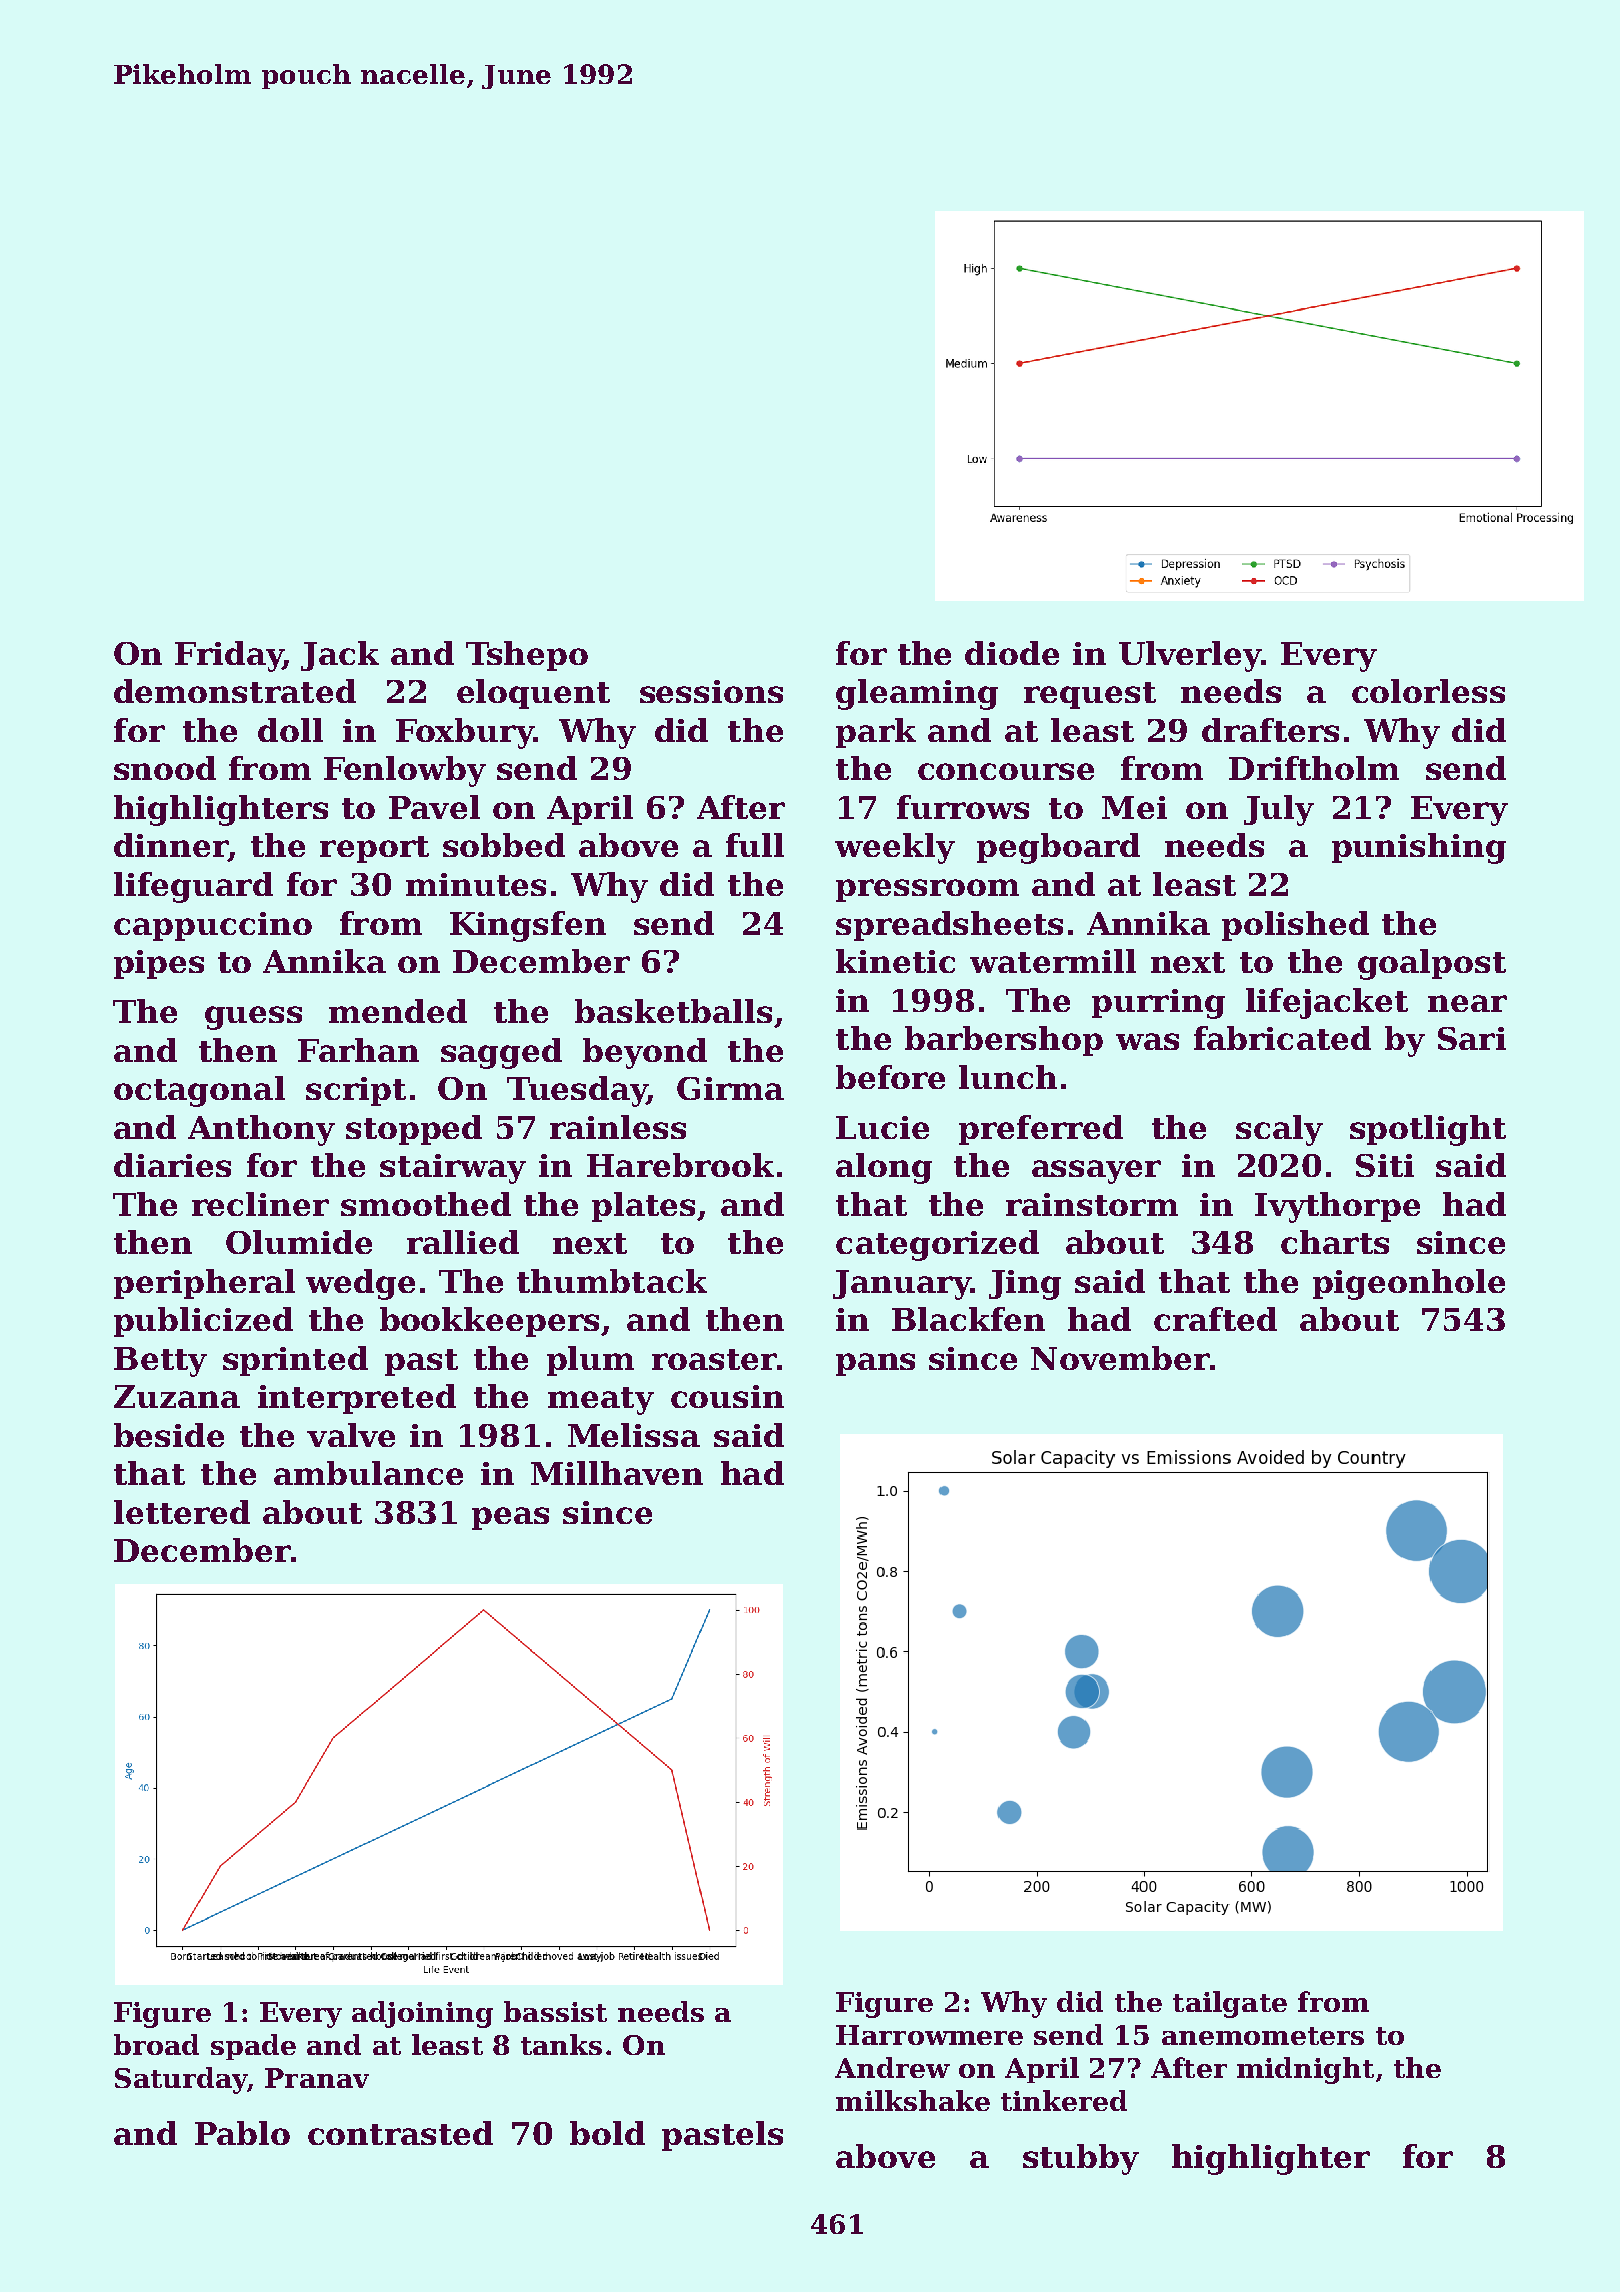 The width and height of the document is (1620, 2292). What do you see at coordinates (1472, 1038) in the document?
I see `Sari` at bounding box center [1472, 1038].
